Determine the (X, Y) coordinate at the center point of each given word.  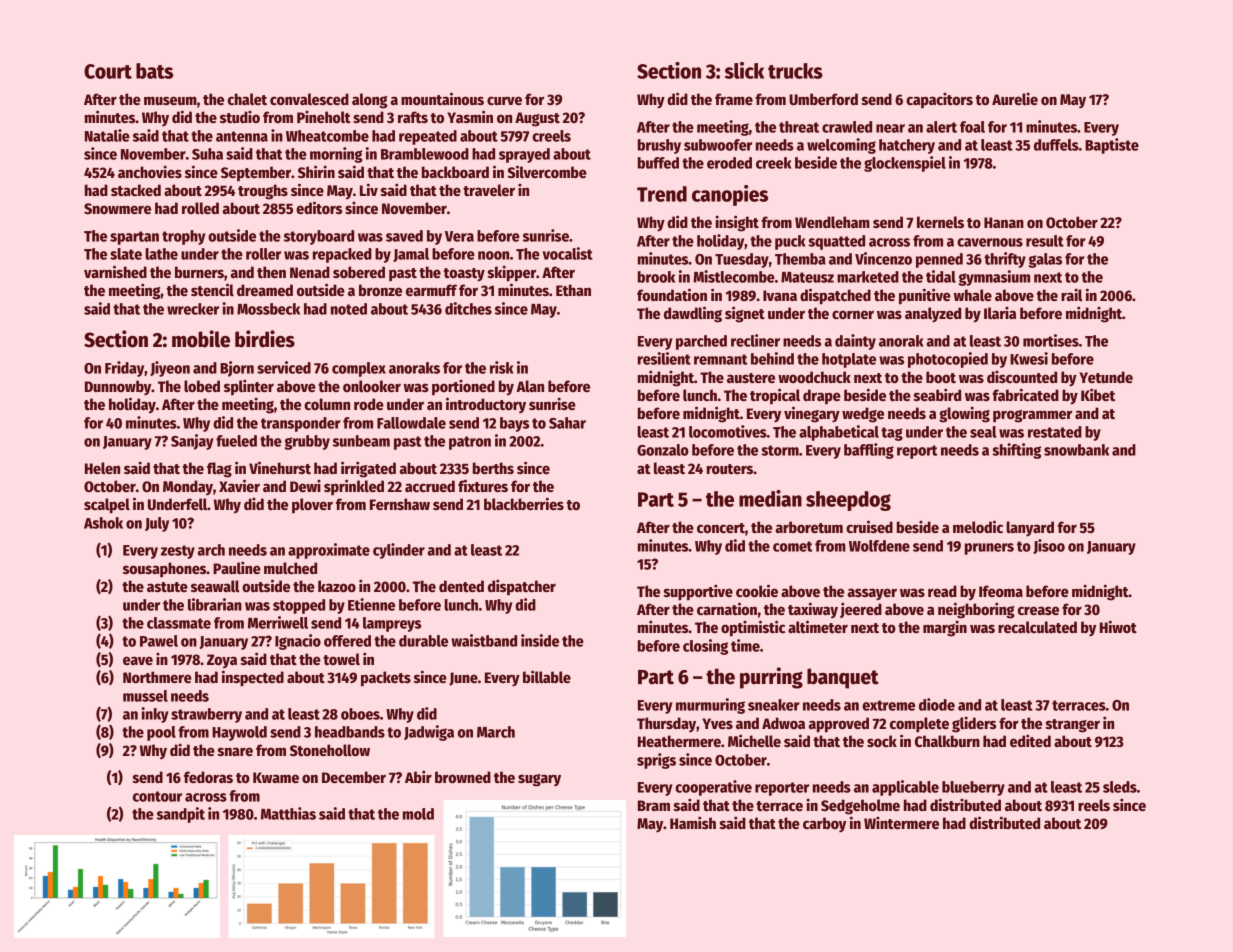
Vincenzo (883, 258)
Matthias (288, 813)
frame (734, 99)
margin (945, 628)
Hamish (693, 822)
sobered (359, 272)
